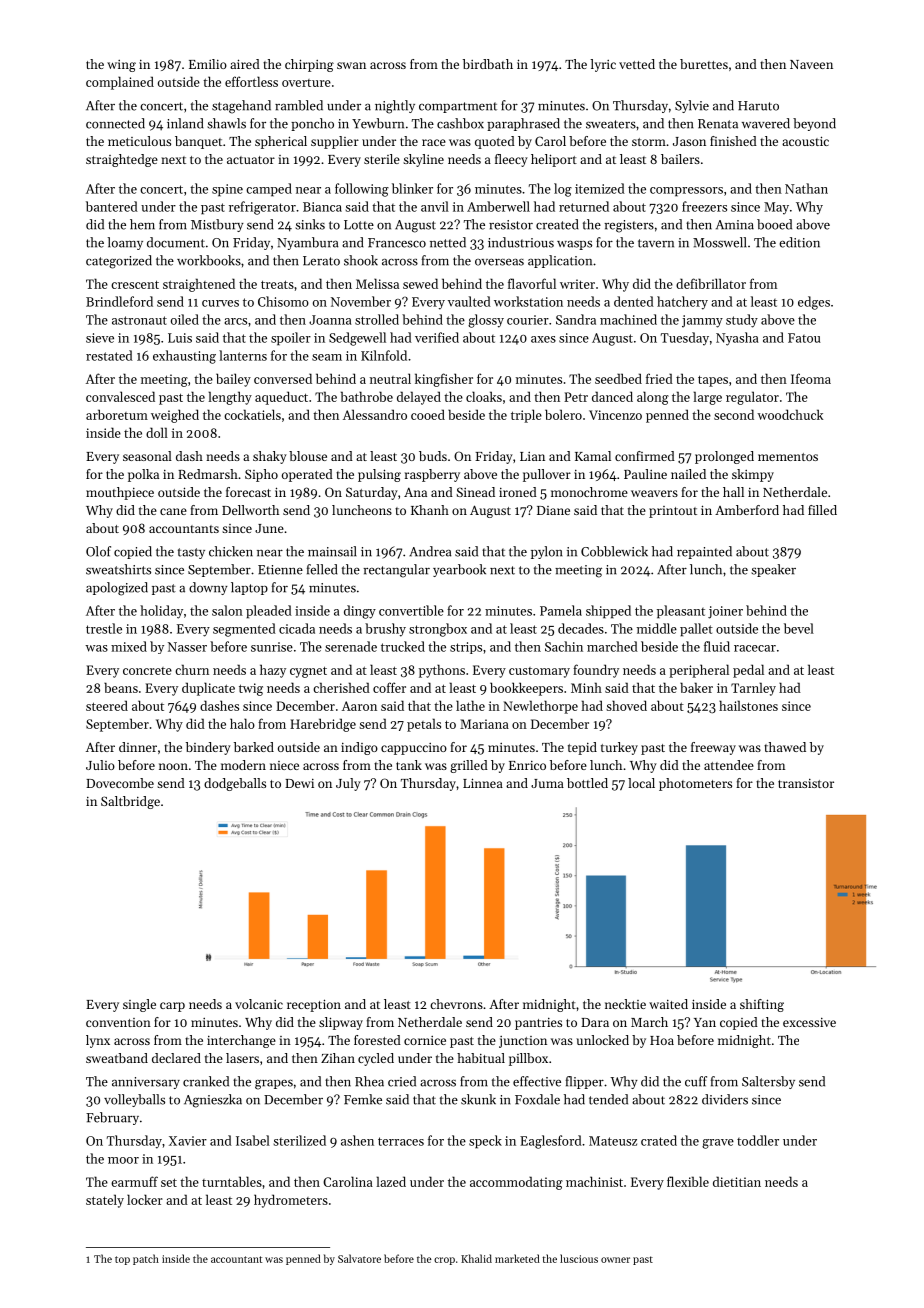  What do you see at coordinates (430, 510) in the page?
I see `Khanh` at bounding box center [430, 510].
